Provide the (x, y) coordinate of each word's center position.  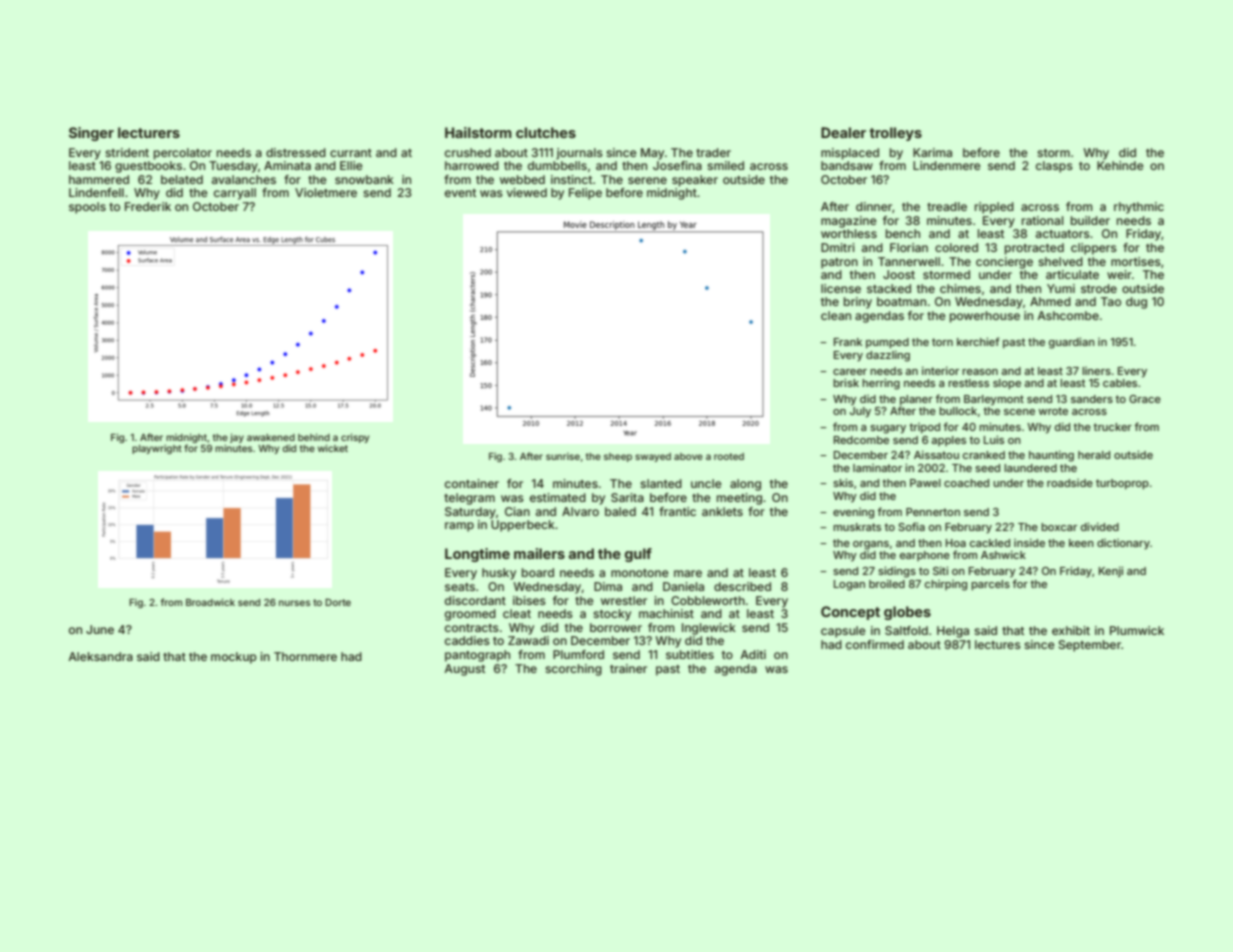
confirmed (875, 644)
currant (351, 153)
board (538, 572)
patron (839, 263)
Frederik (148, 206)
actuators (1063, 234)
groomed (470, 615)
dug (1136, 303)
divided (1100, 526)
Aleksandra (100, 656)
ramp (459, 527)
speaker (695, 181)
